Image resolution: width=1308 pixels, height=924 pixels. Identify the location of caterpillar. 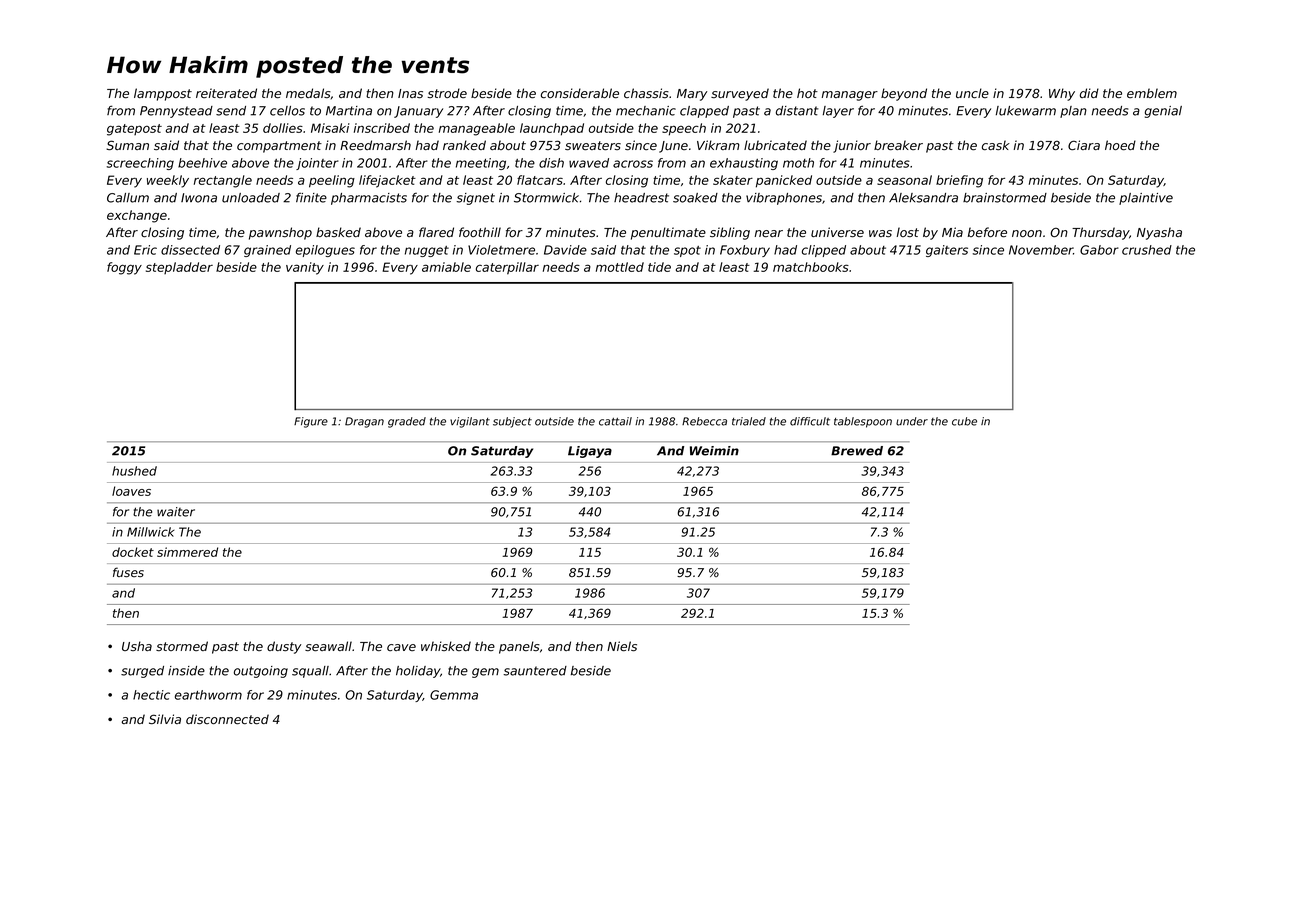
(507, 268).
